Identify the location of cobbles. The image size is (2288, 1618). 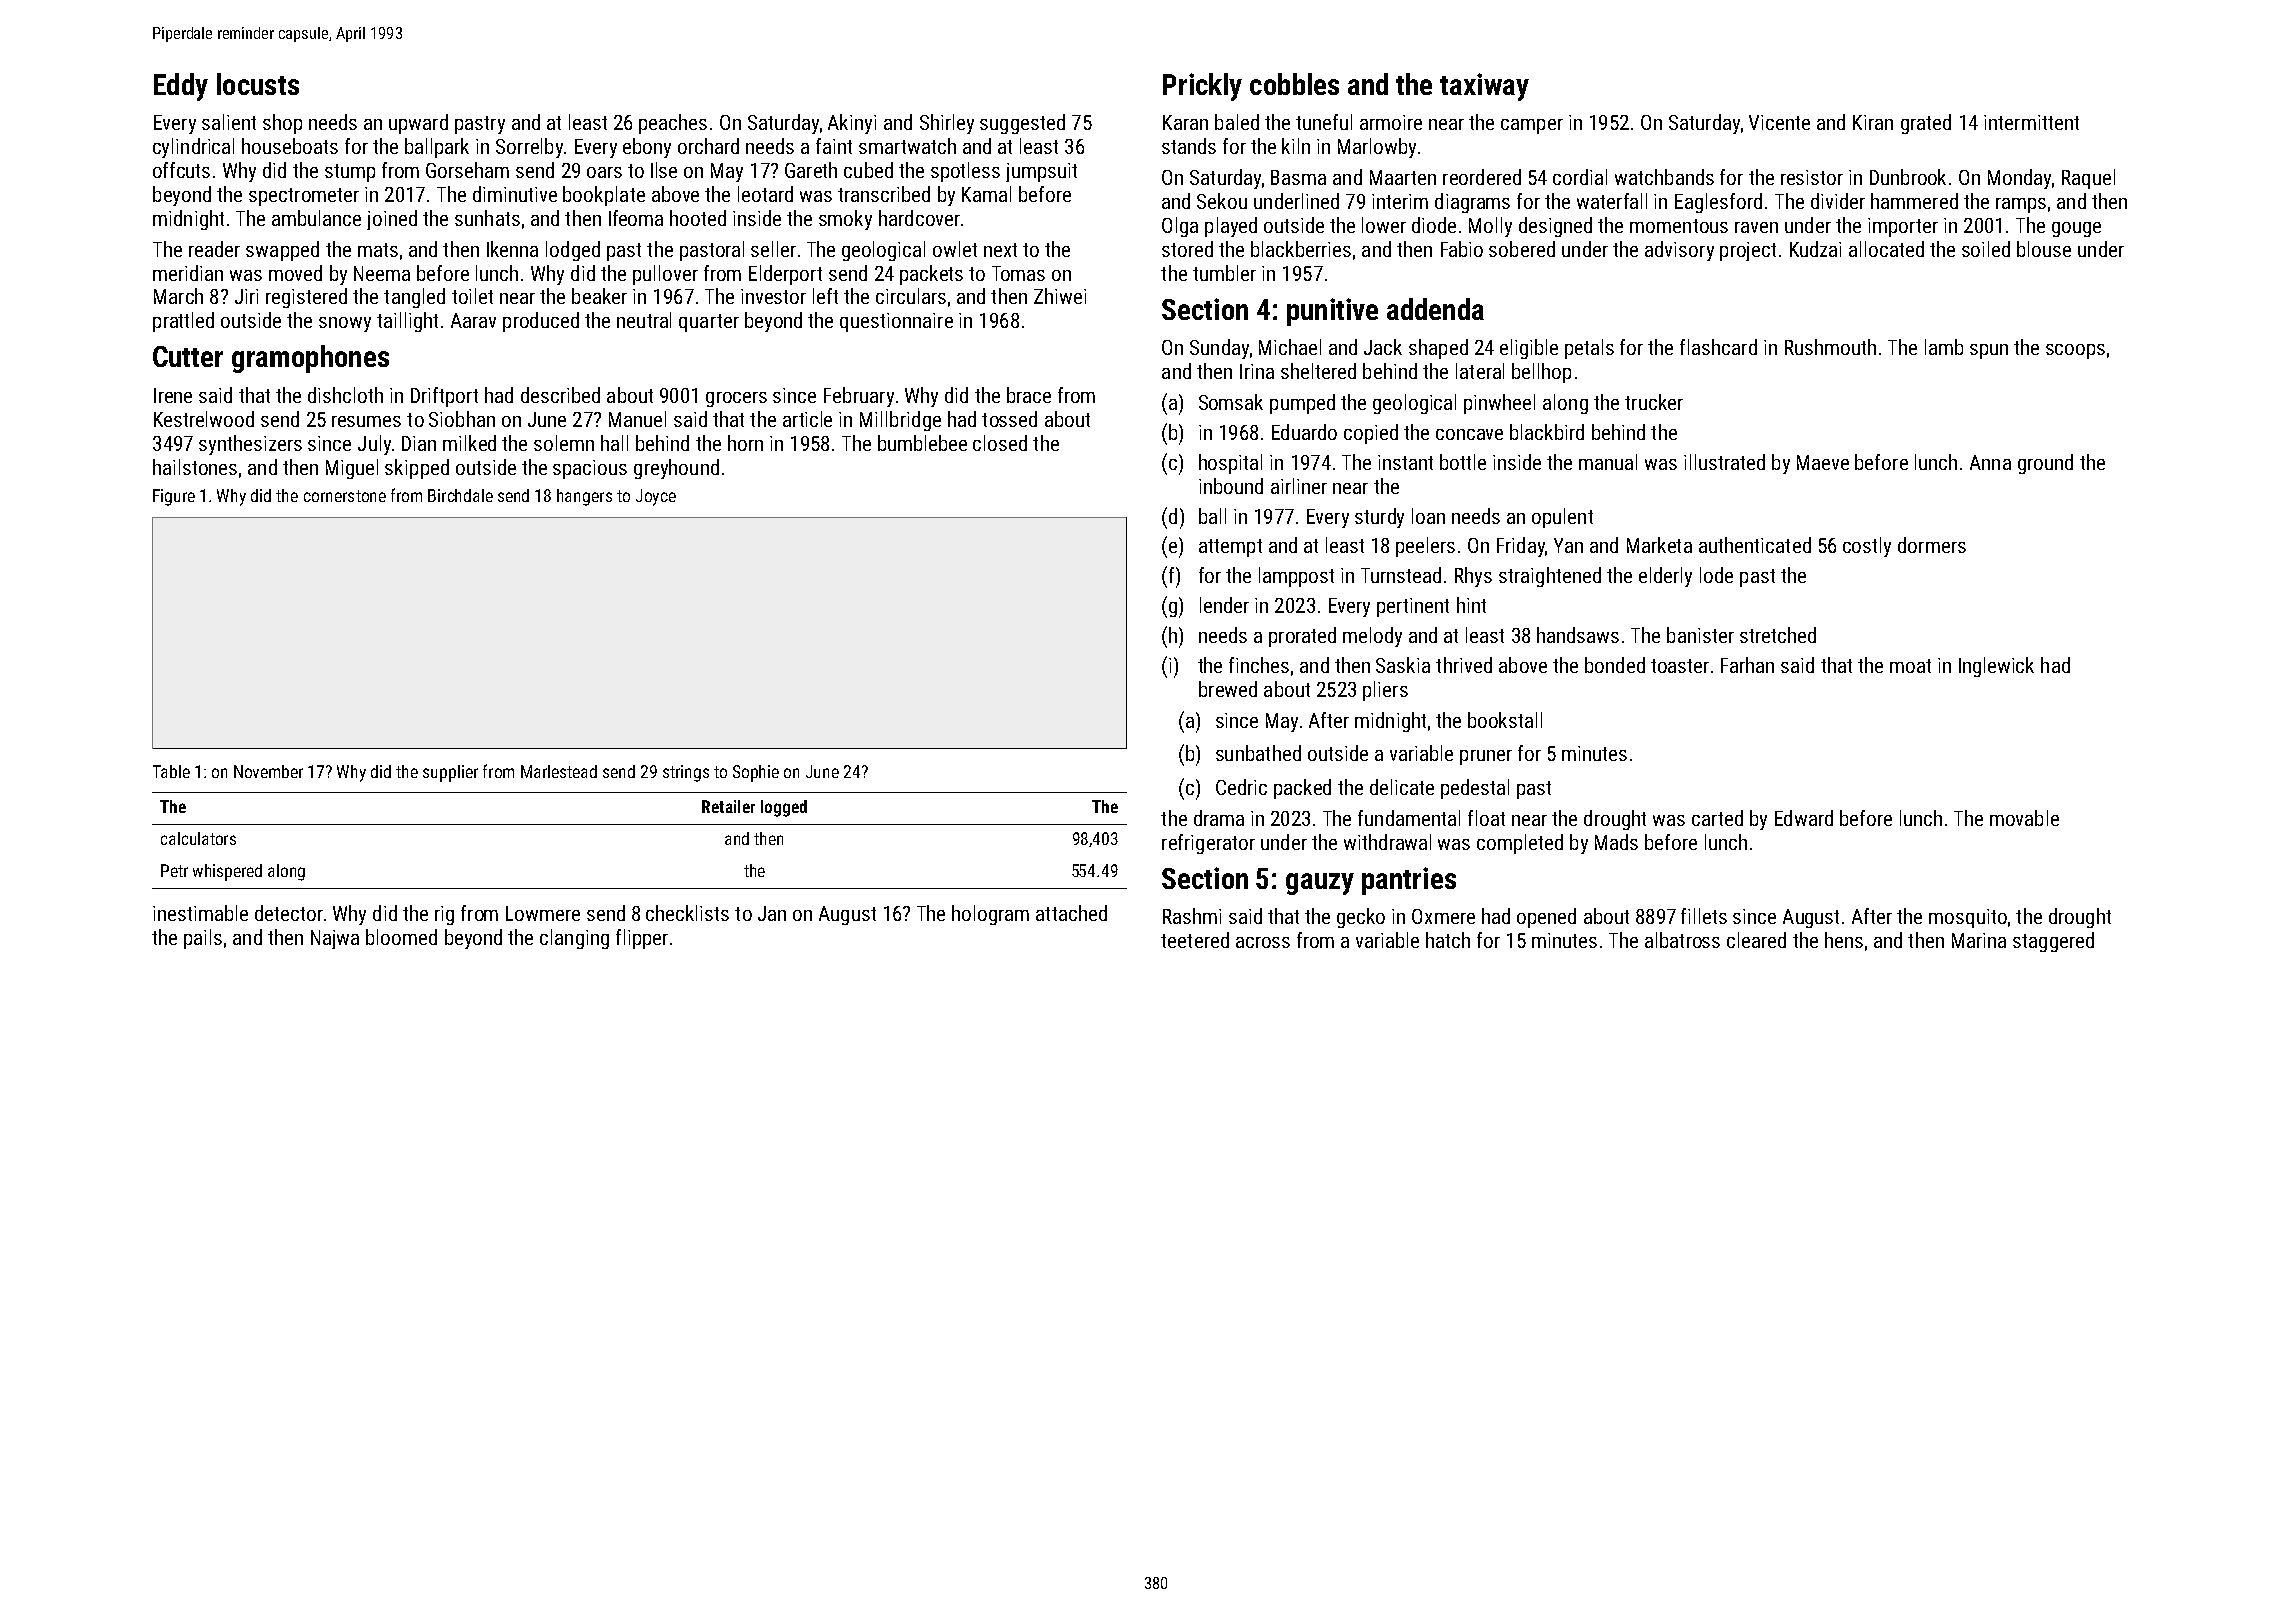
(1294, 84).
